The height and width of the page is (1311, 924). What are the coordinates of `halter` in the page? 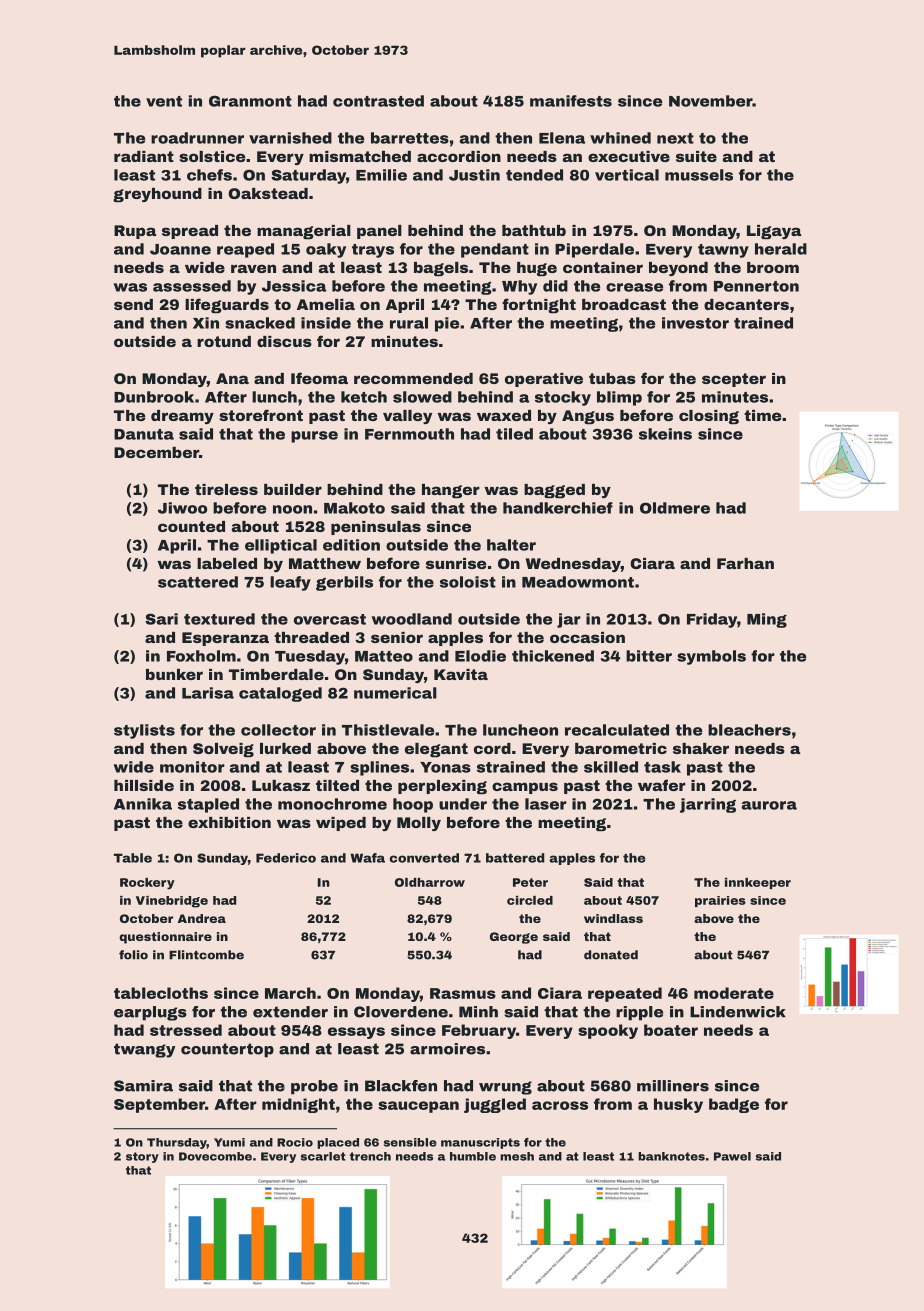 It's located at (511, 545).
